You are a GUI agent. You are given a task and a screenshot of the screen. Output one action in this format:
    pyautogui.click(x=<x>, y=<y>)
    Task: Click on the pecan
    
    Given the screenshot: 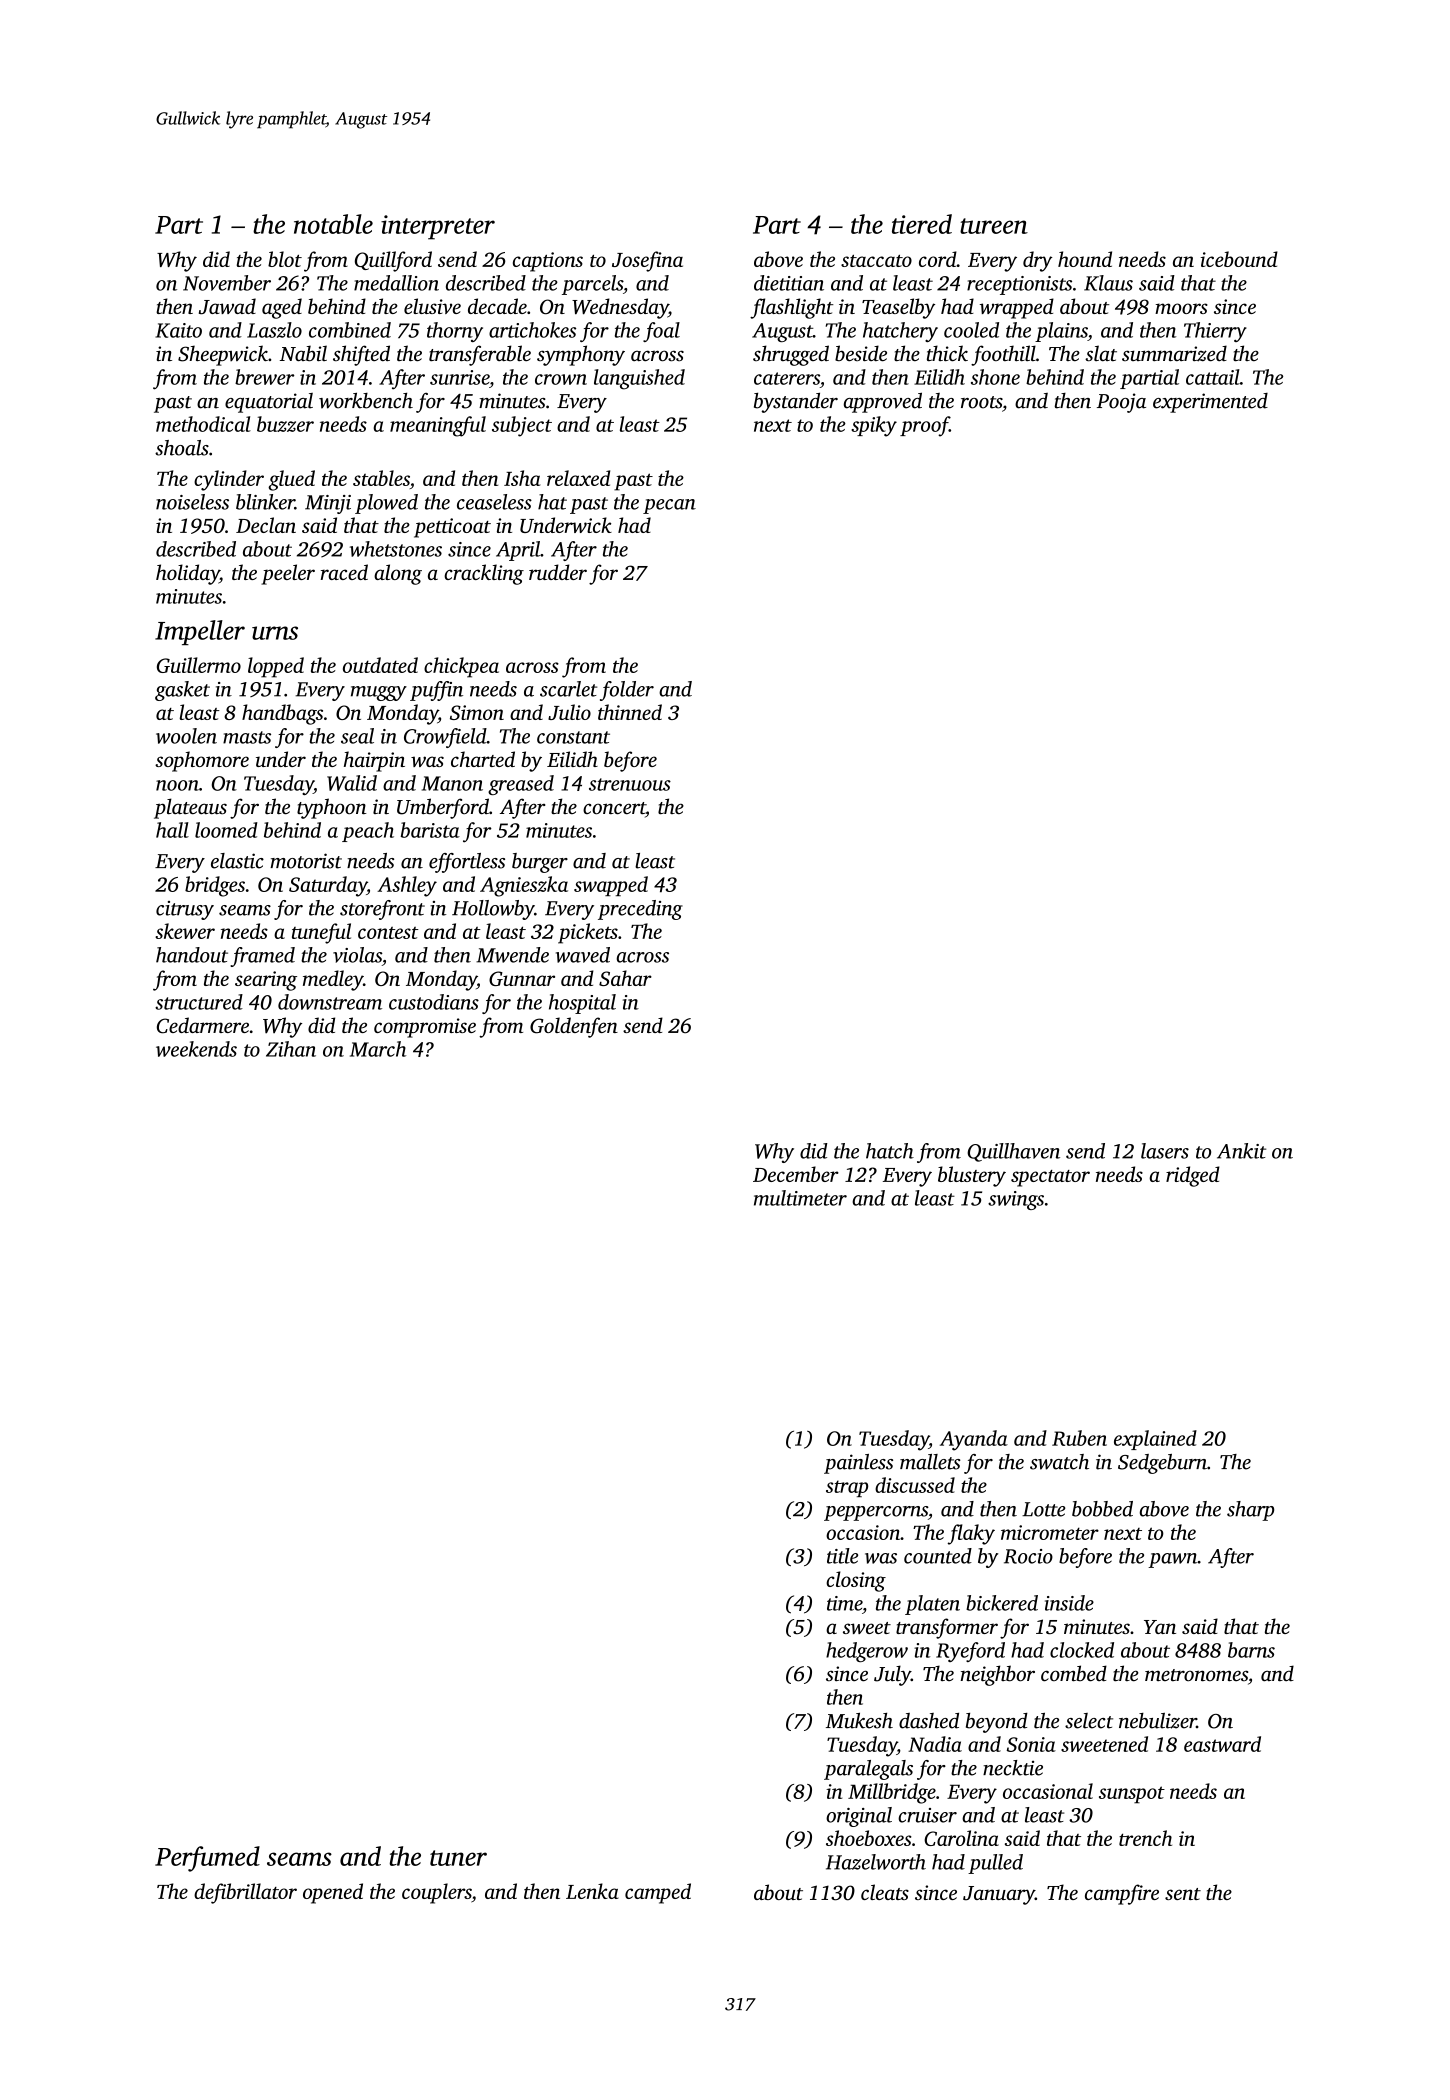 What is the action you would take?
    pyautogui.click(x=669, y=506)
